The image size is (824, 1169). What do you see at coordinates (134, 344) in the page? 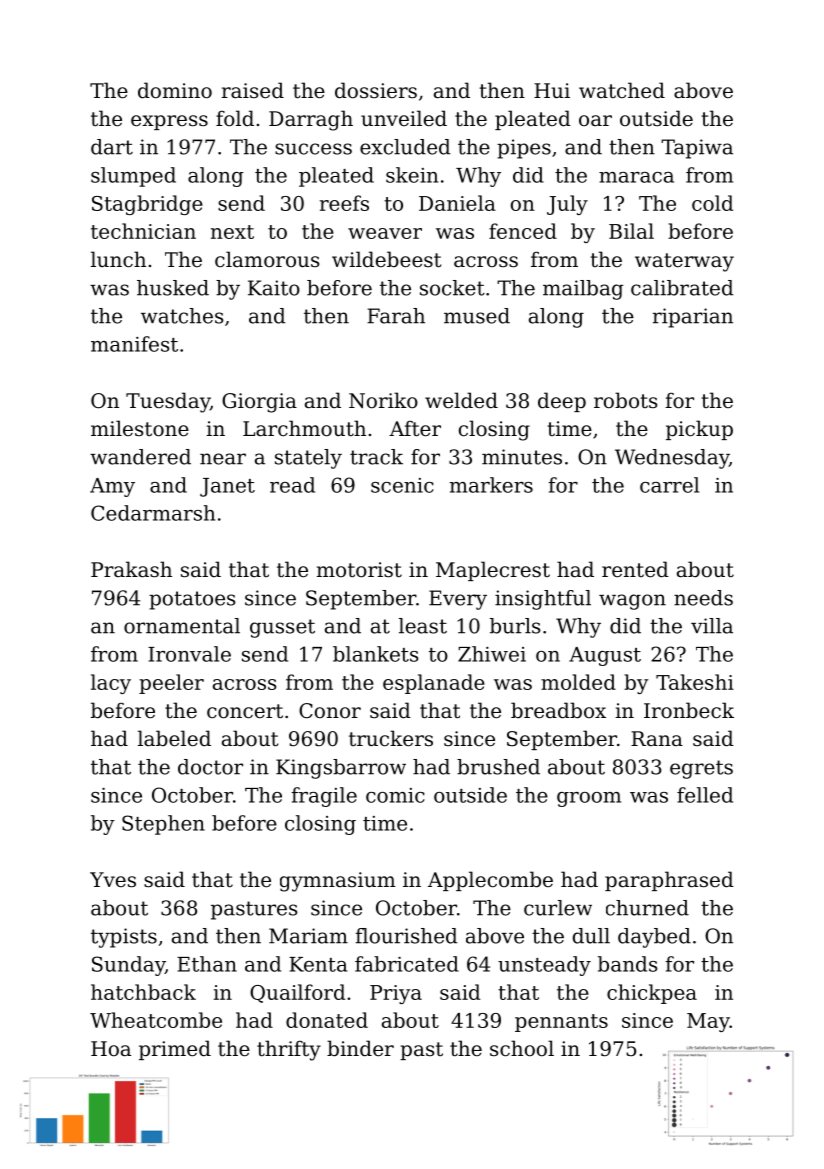
I see `manifest` at bounding box center [134, 344].
